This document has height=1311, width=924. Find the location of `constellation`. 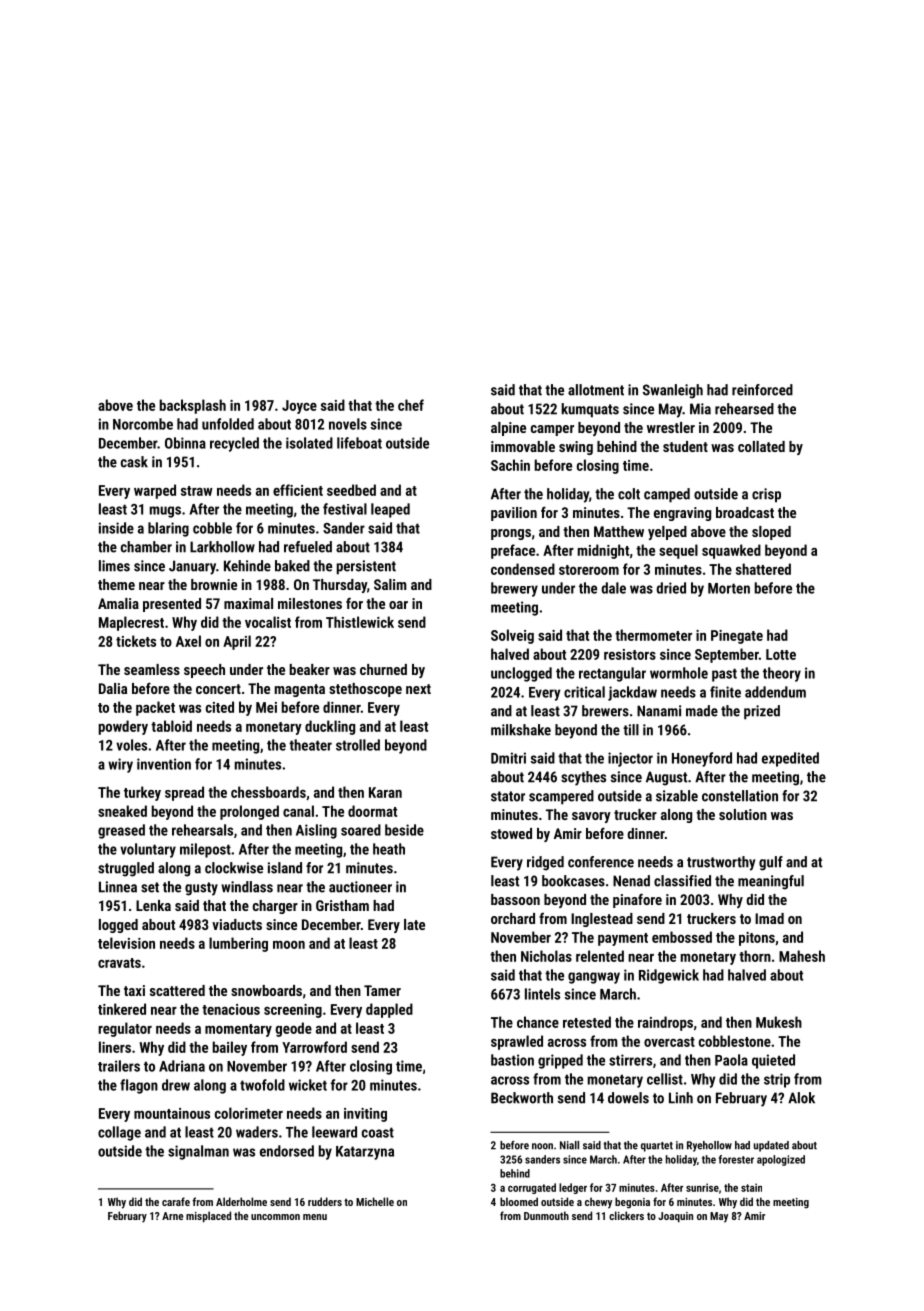

constellation is located at coordinates (740, 796).
